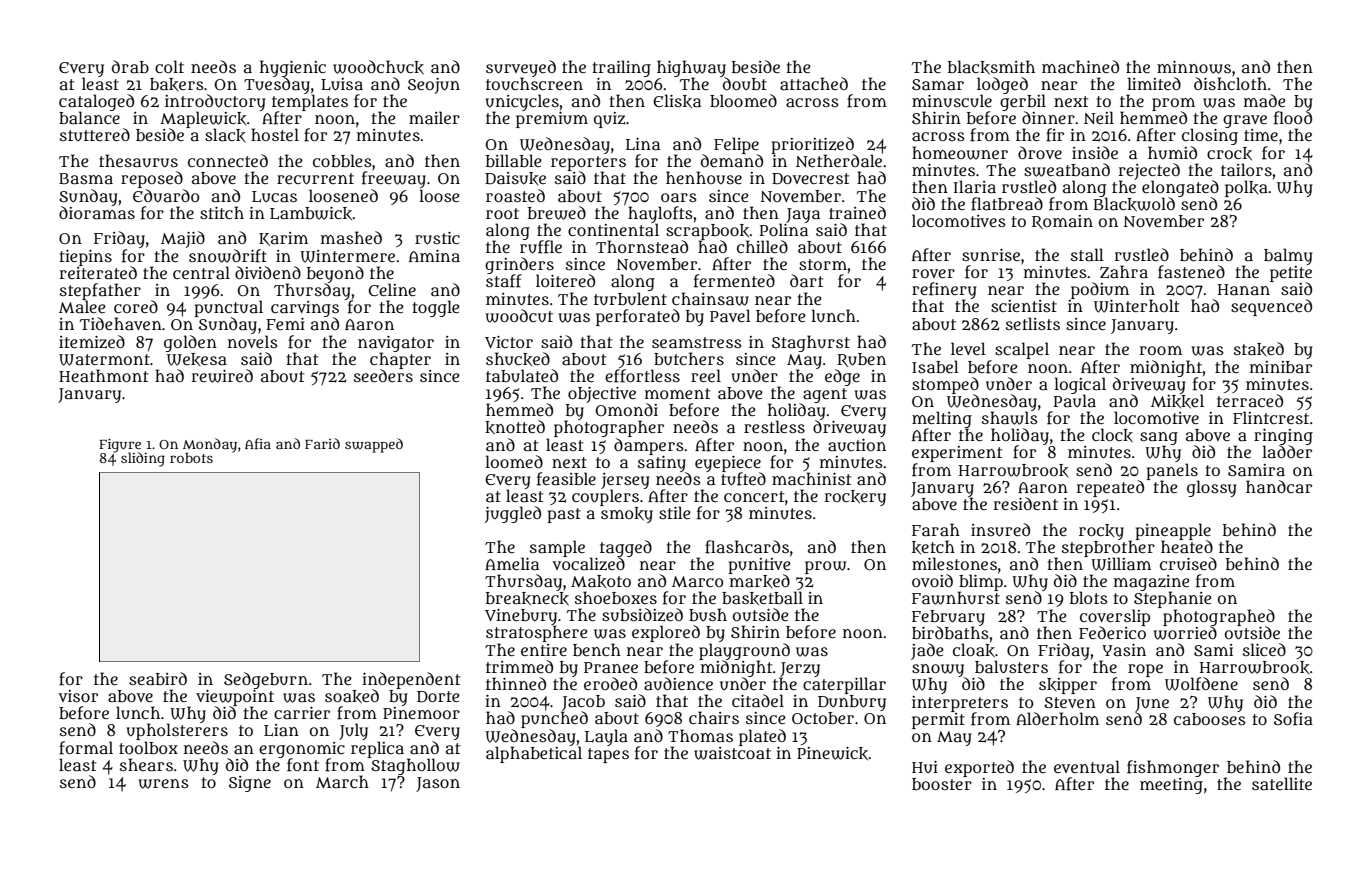 Image resolution: width=1372 pixels, height=887 pixels. Describe the element at coordinates (991, 67) in the page. I see `blacksmith` at that location.
